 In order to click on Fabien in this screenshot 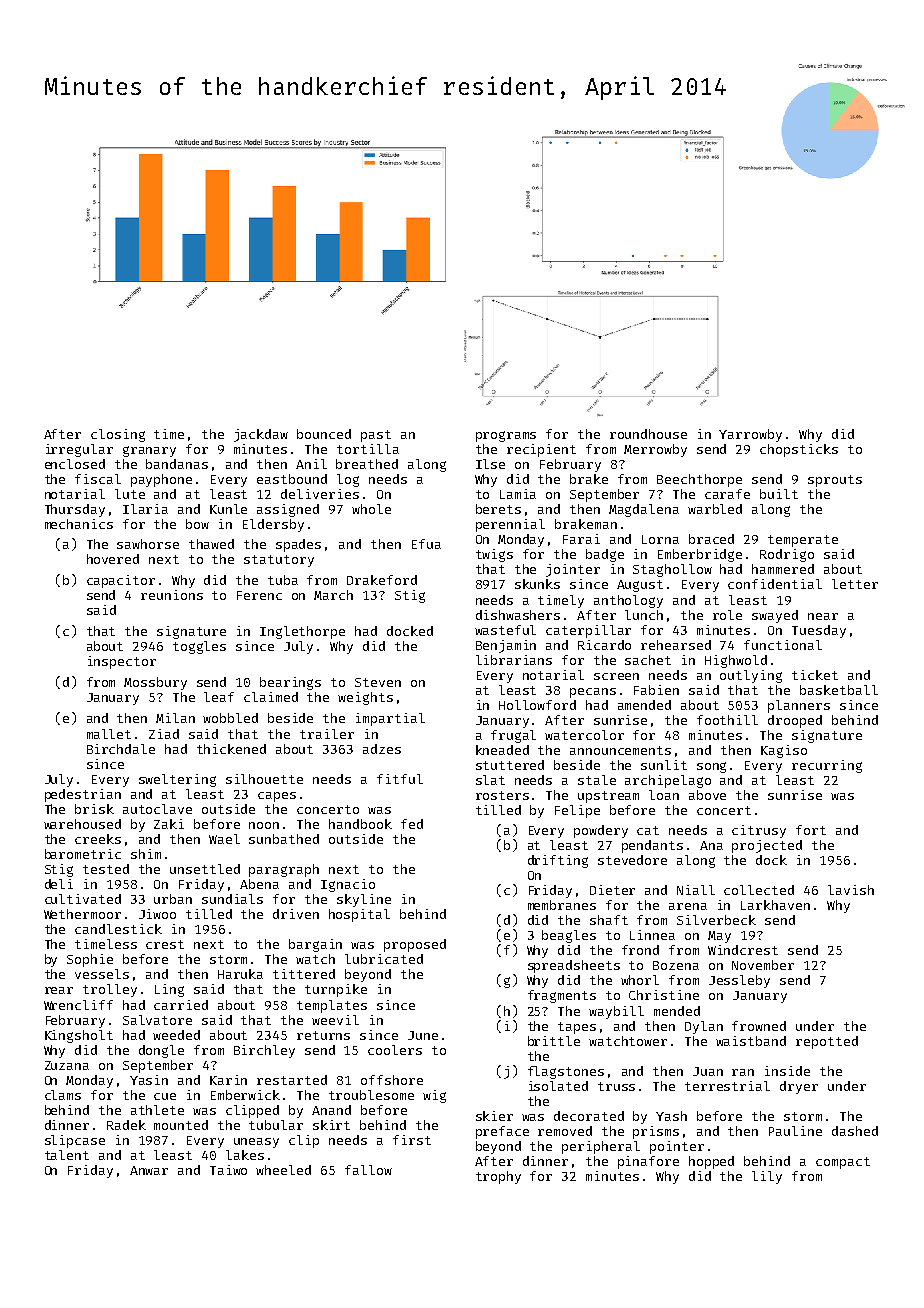, I will do `click(656, 690)`.
